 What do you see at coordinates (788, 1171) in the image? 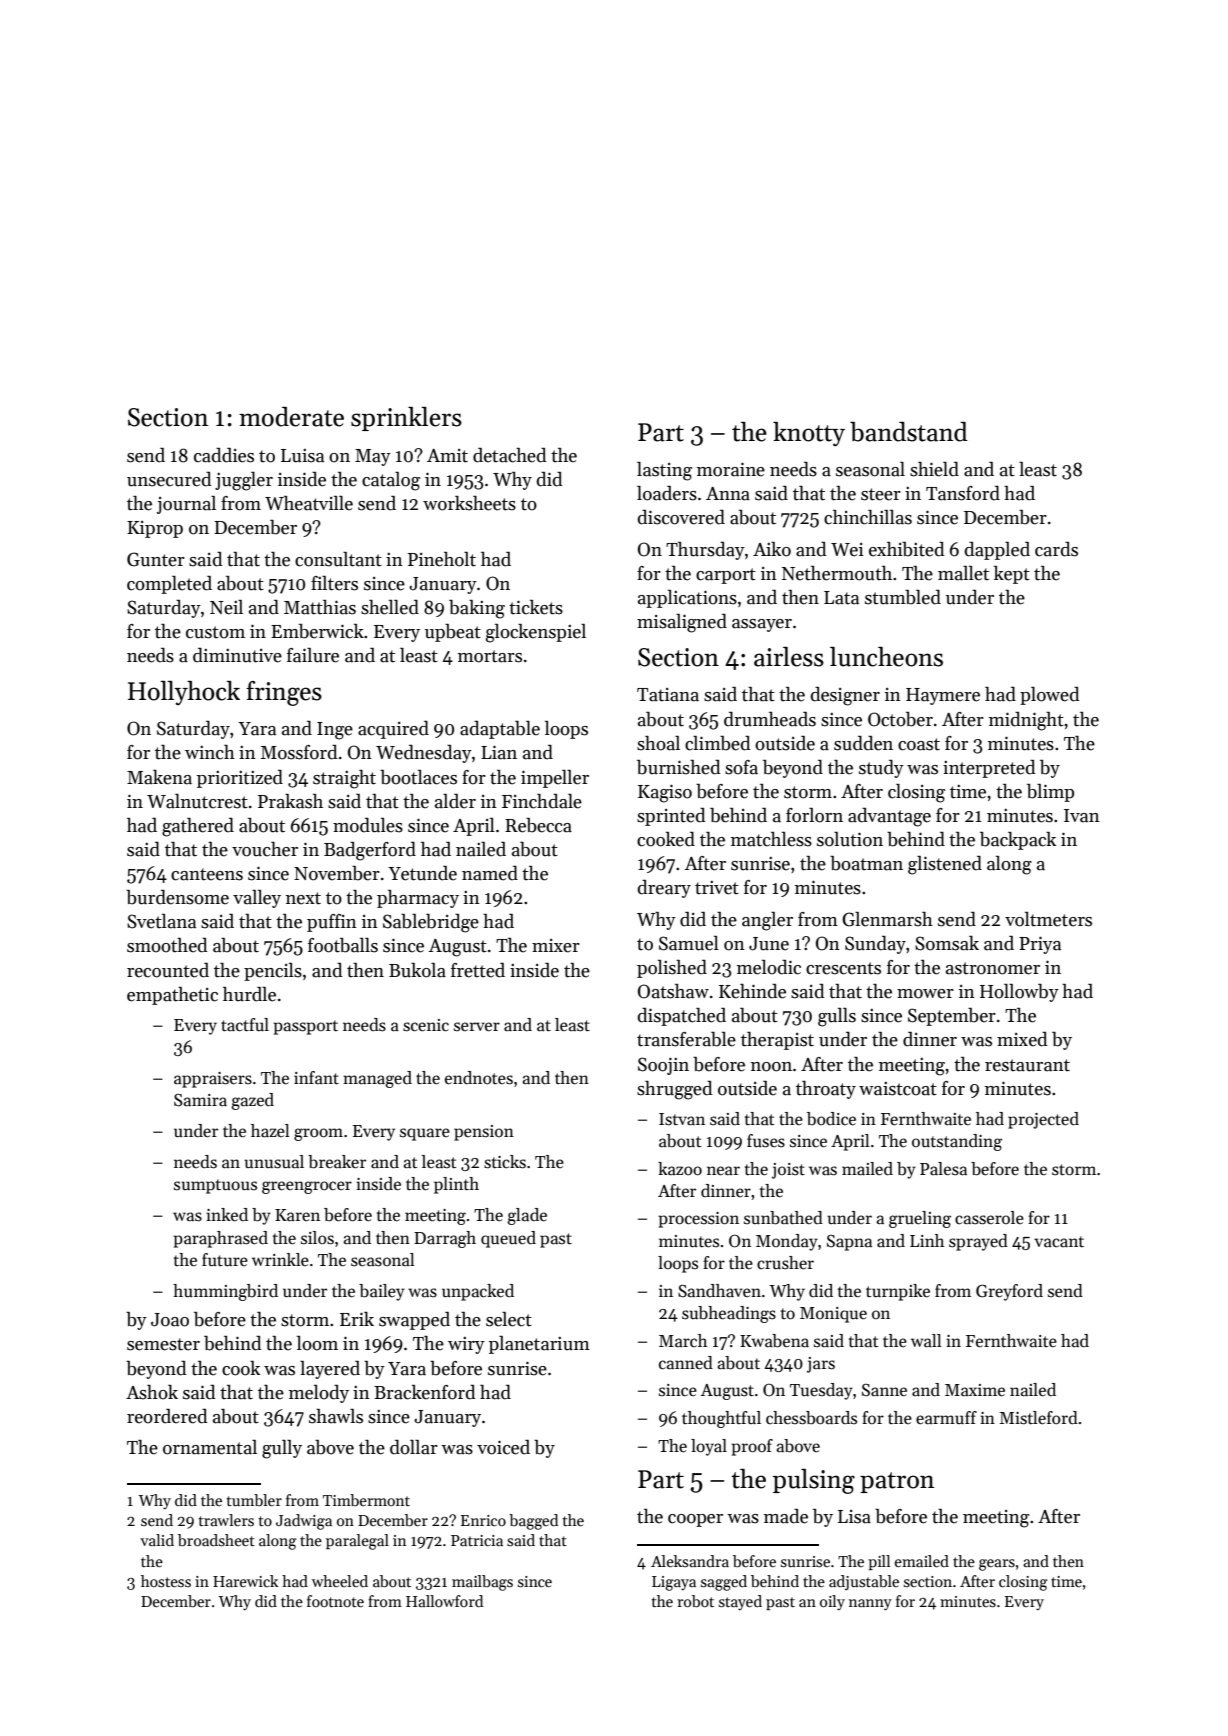
I see `joist` at bounding box center [788, 1171].
